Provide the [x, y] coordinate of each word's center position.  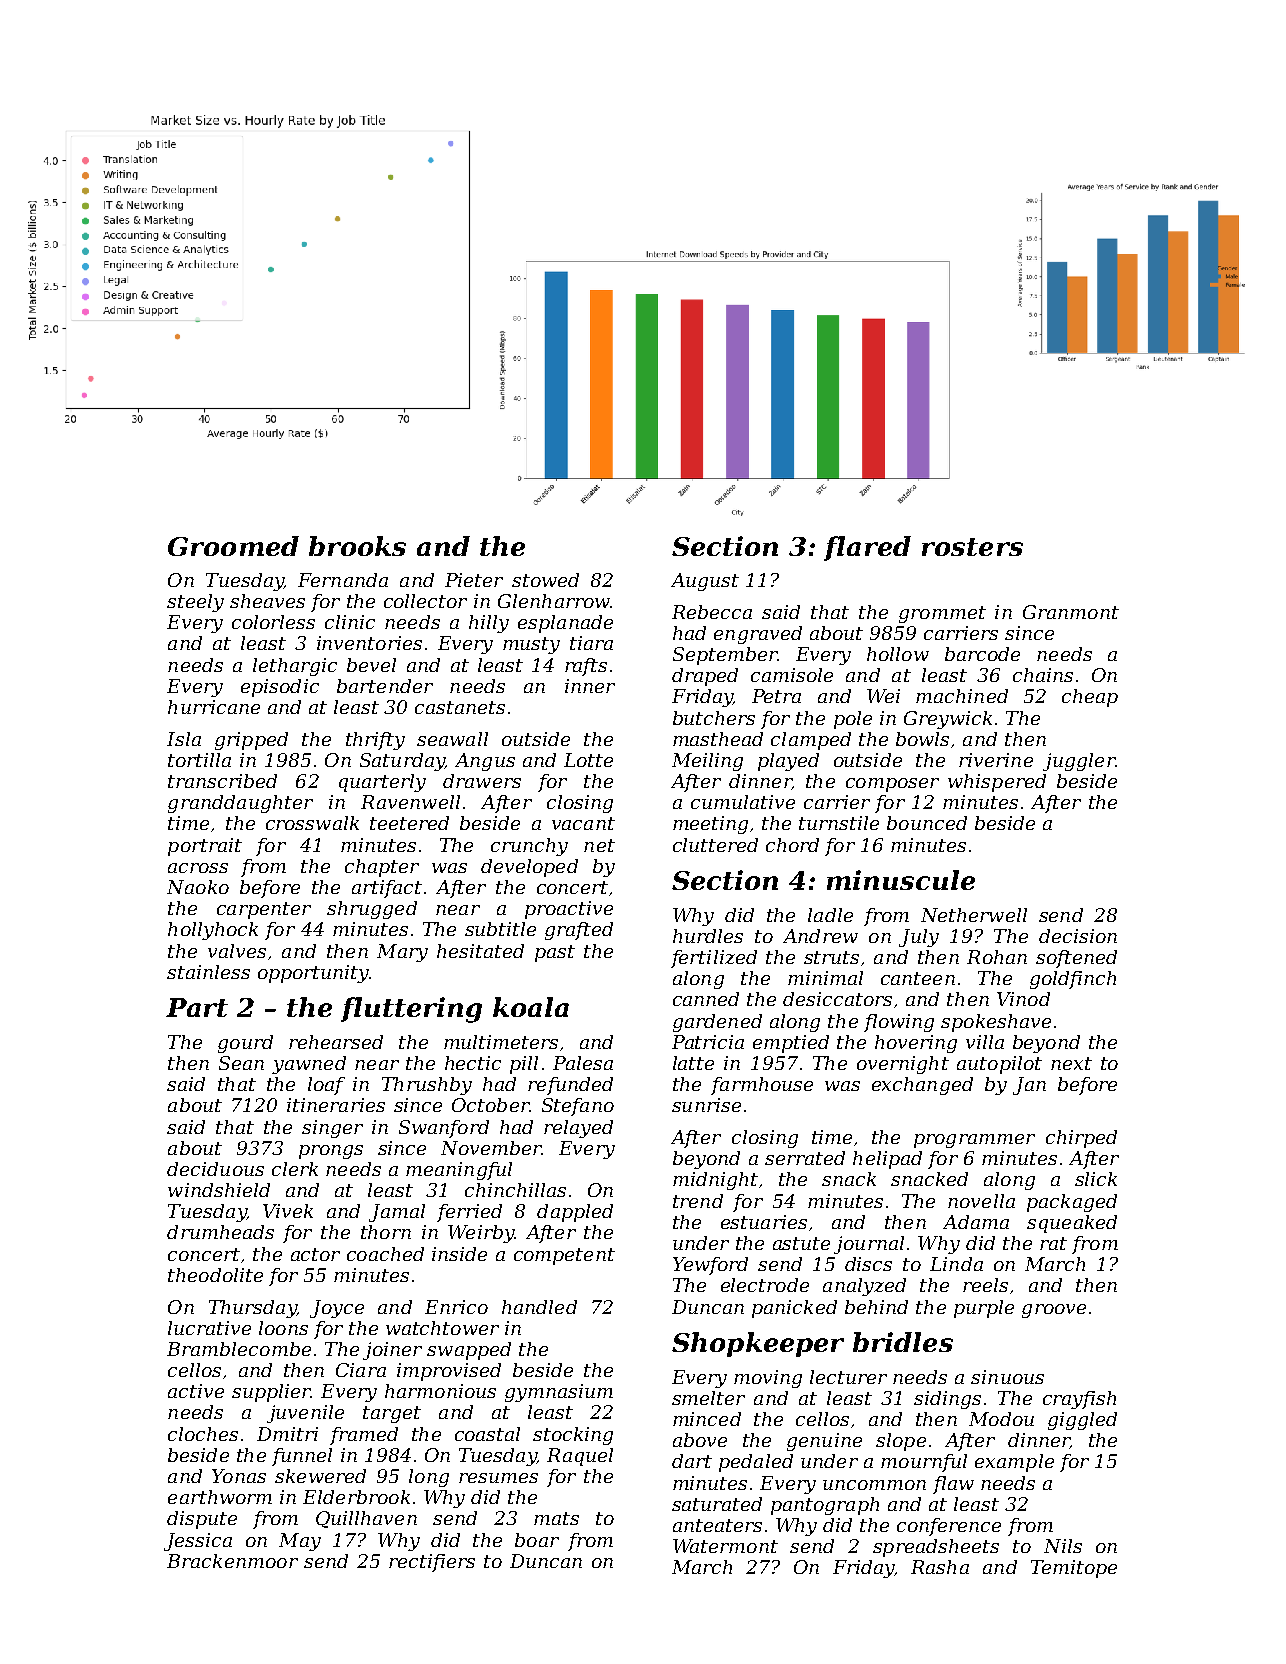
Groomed [233, 546]
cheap [1090, 698]
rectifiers [432, 1563]
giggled [1082, 1421]
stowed [545, 580]
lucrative [209, 1328]
